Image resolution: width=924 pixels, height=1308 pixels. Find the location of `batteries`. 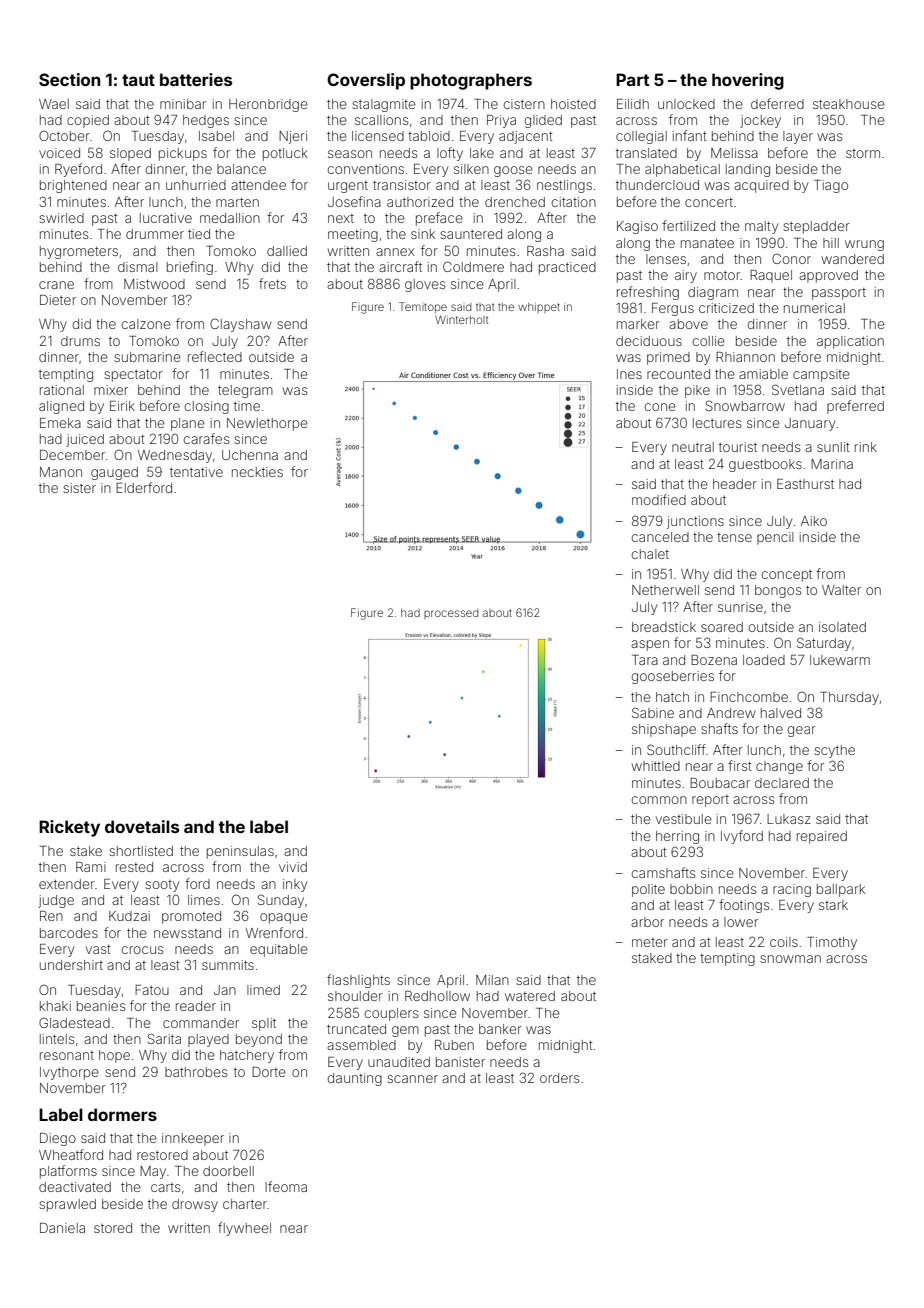

batteries is located at coordinates (196, 79).
